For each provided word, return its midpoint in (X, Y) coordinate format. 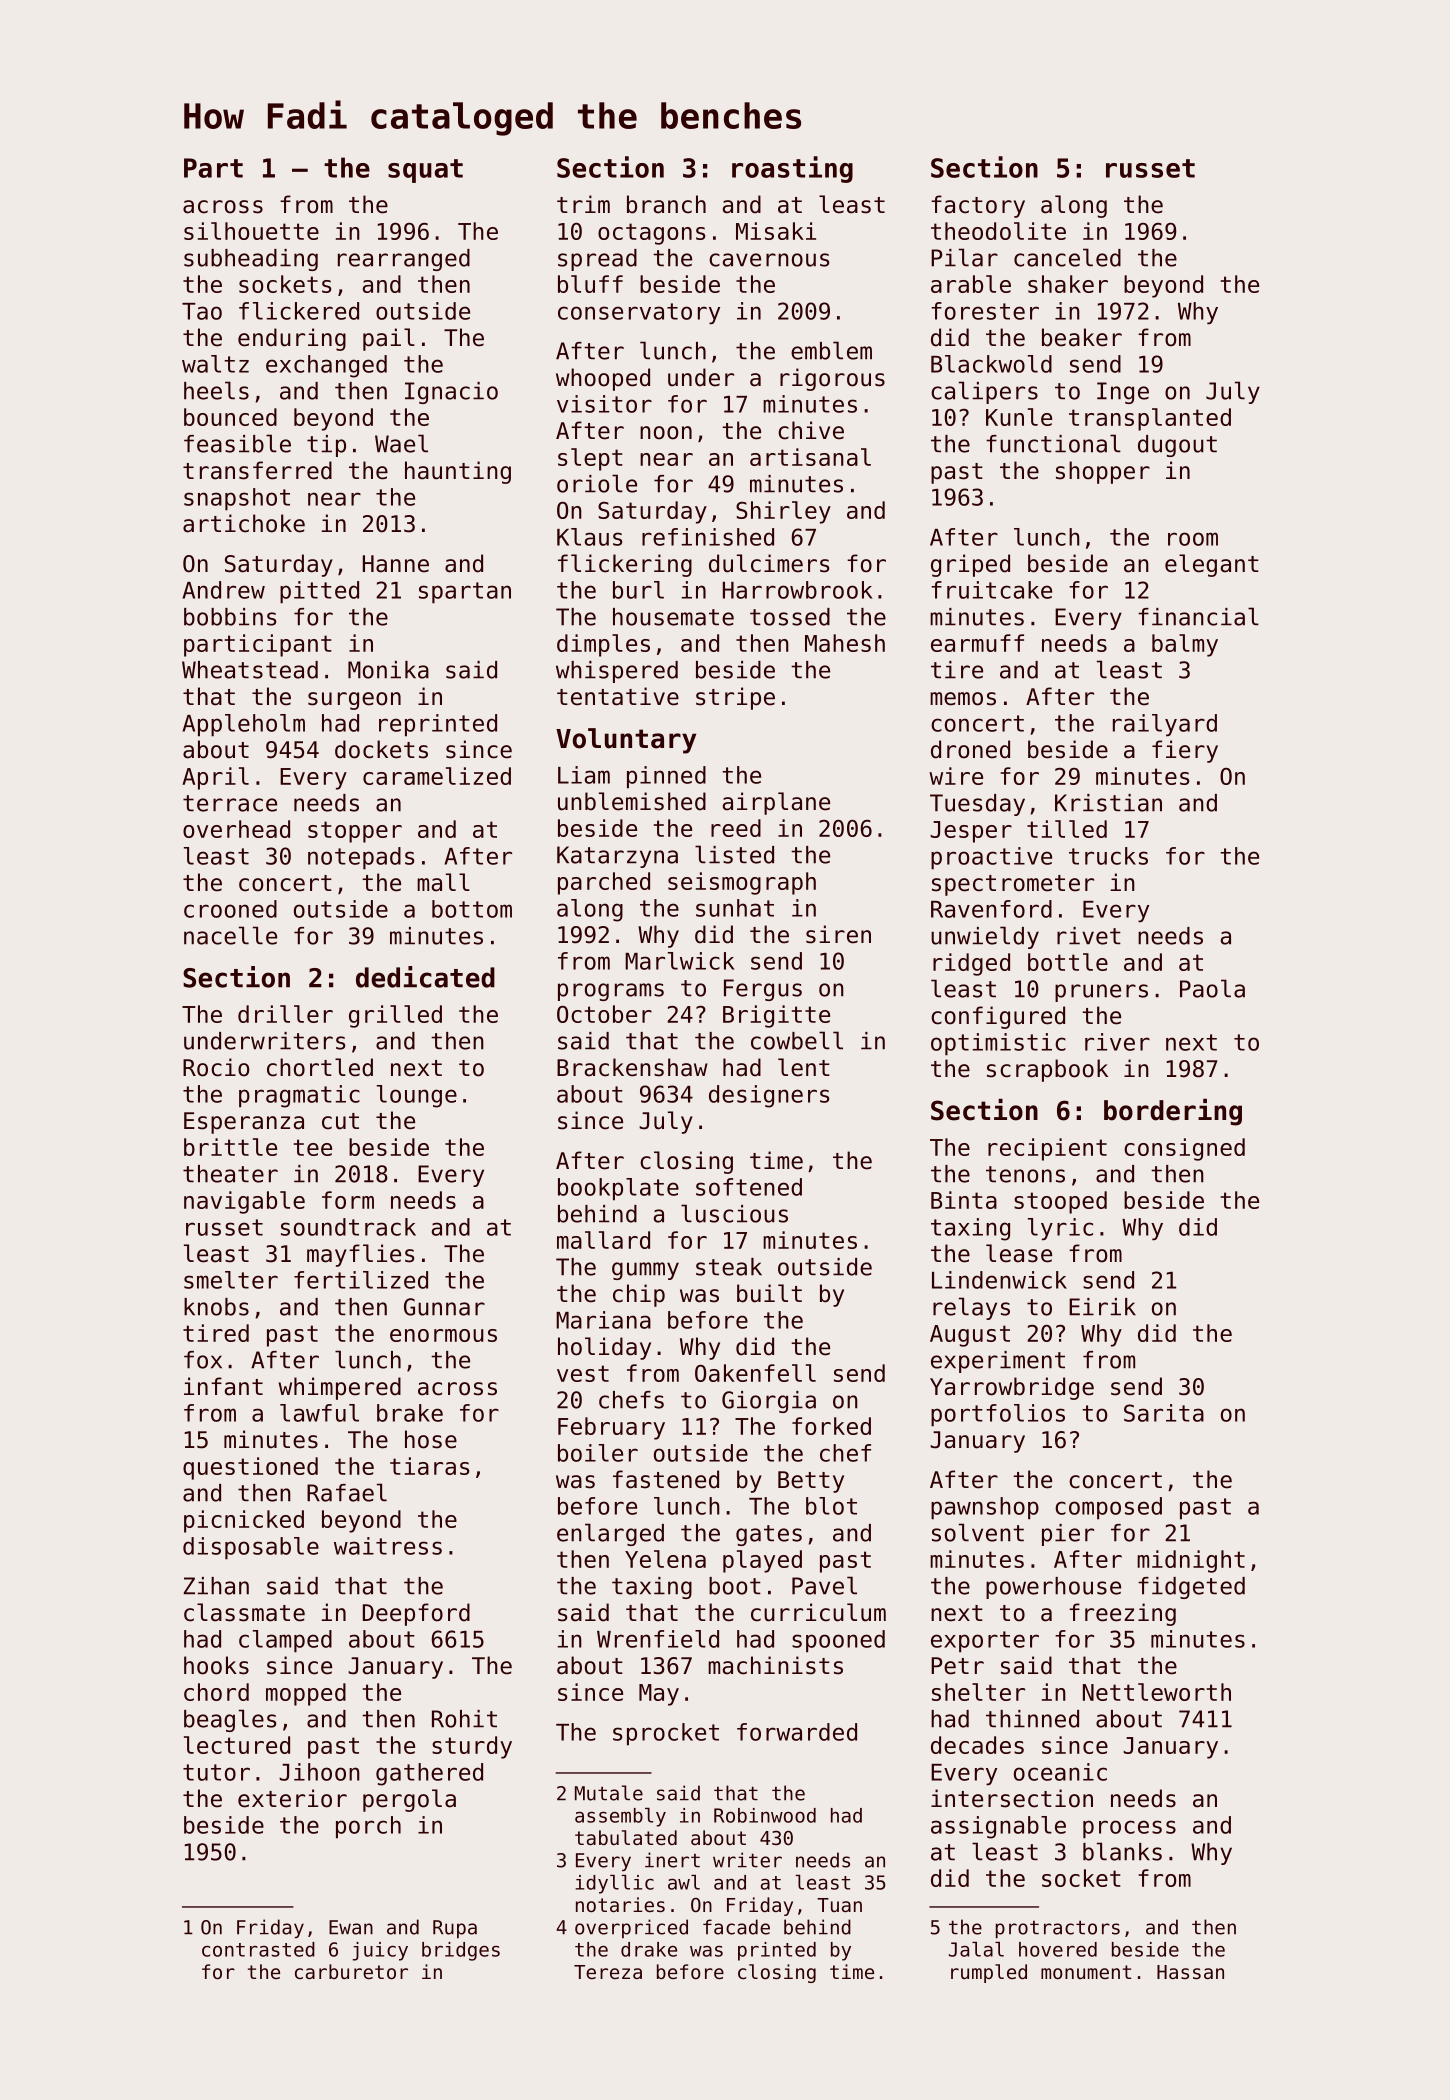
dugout (1177, 446)
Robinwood (765, 1815)
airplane (776, 803)
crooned (230, 909)
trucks (1108, 856)
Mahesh (845, 643)
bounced (230, 417)
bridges (461, 1951)
